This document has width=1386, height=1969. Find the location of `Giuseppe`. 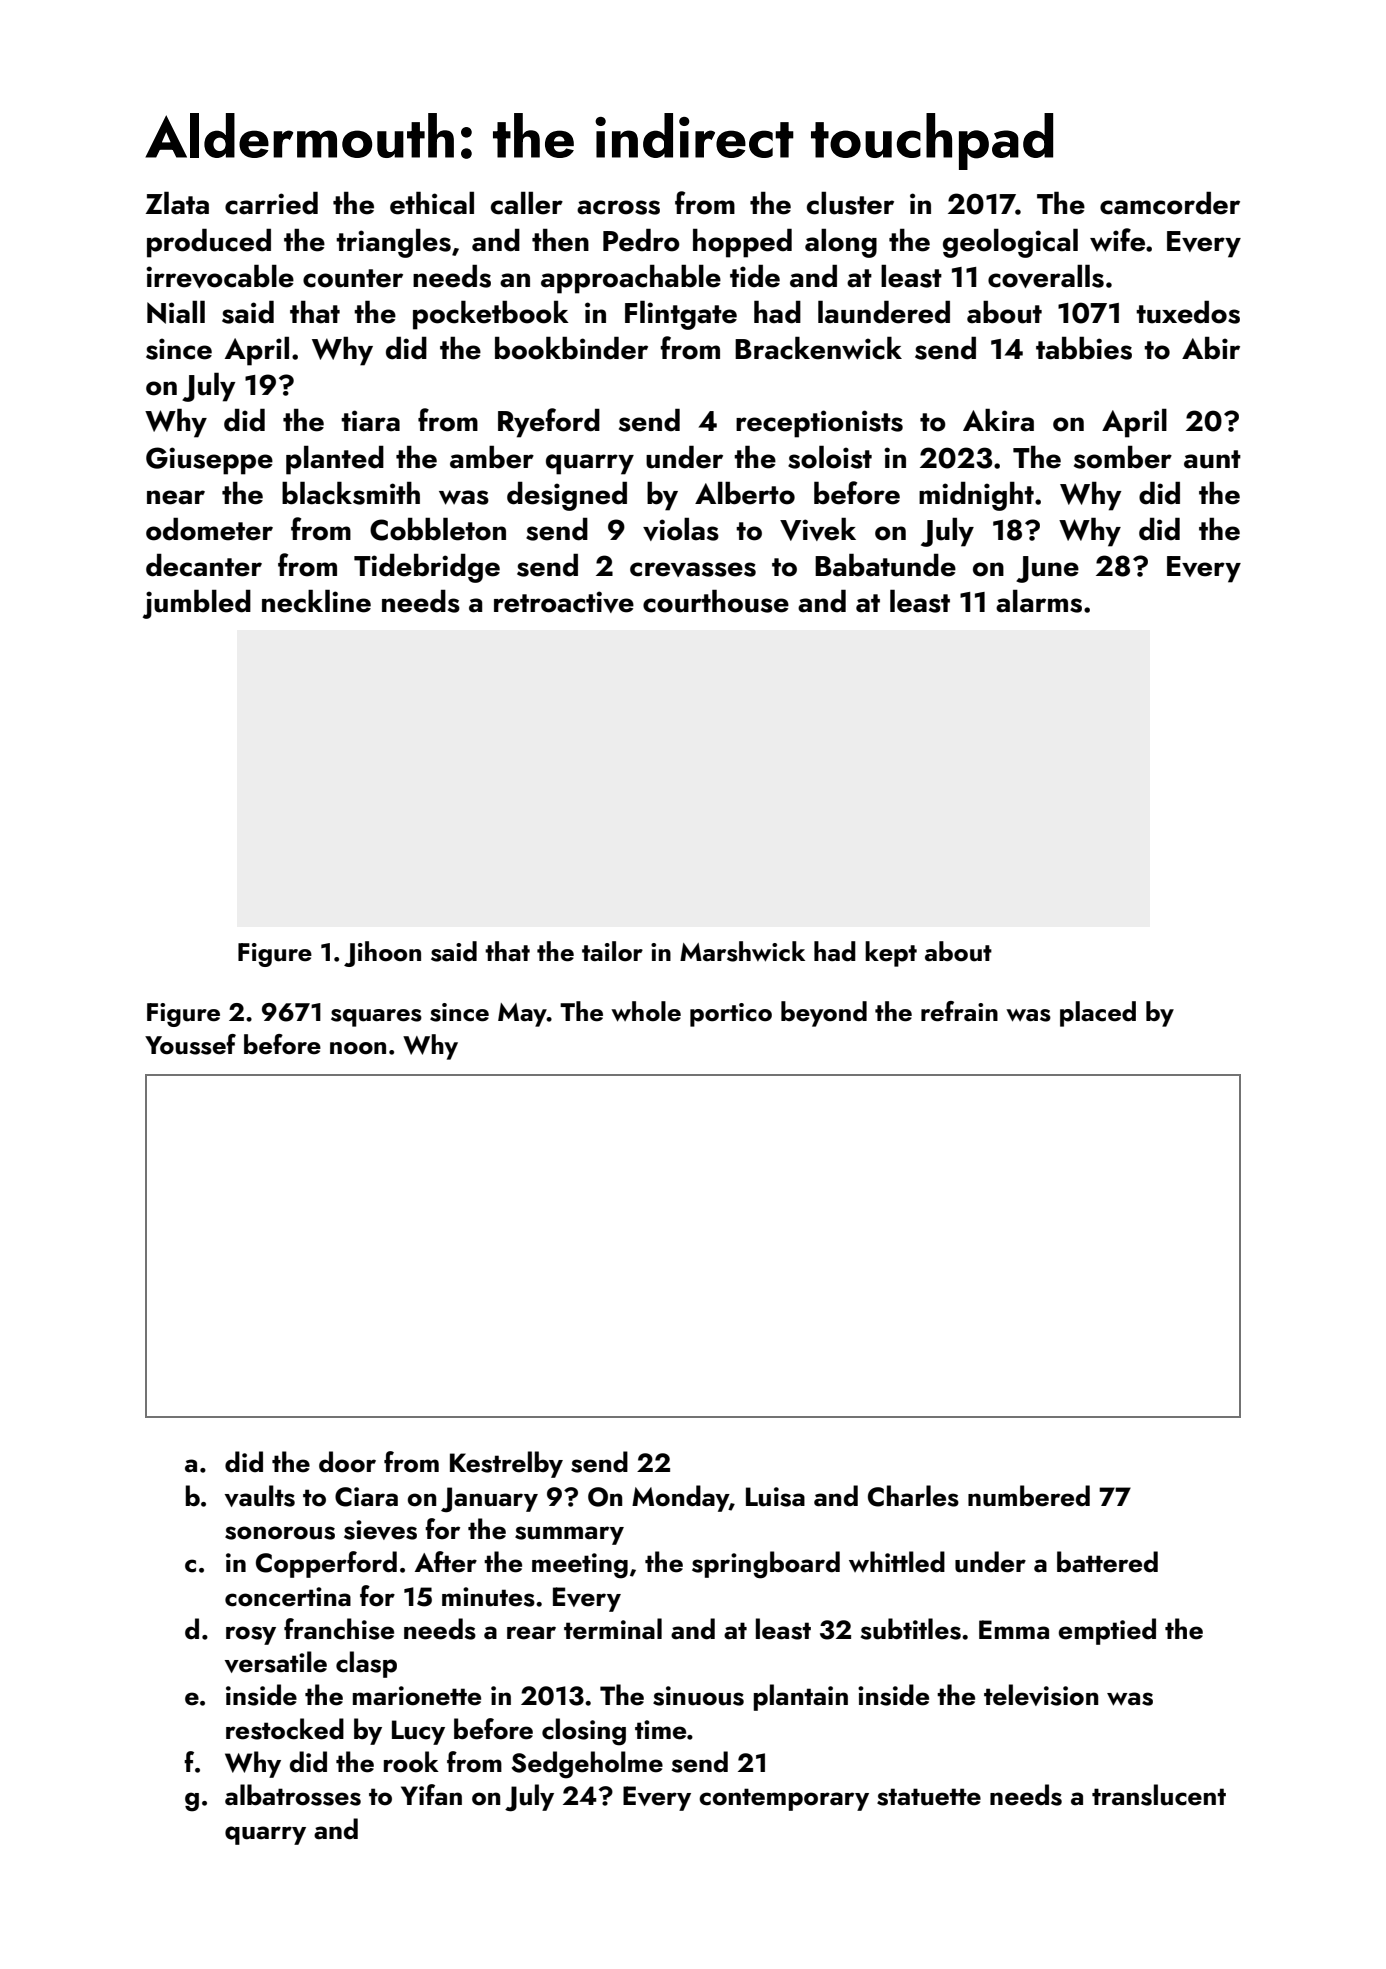

Giuseppe is located at coordinates (209, 461).
